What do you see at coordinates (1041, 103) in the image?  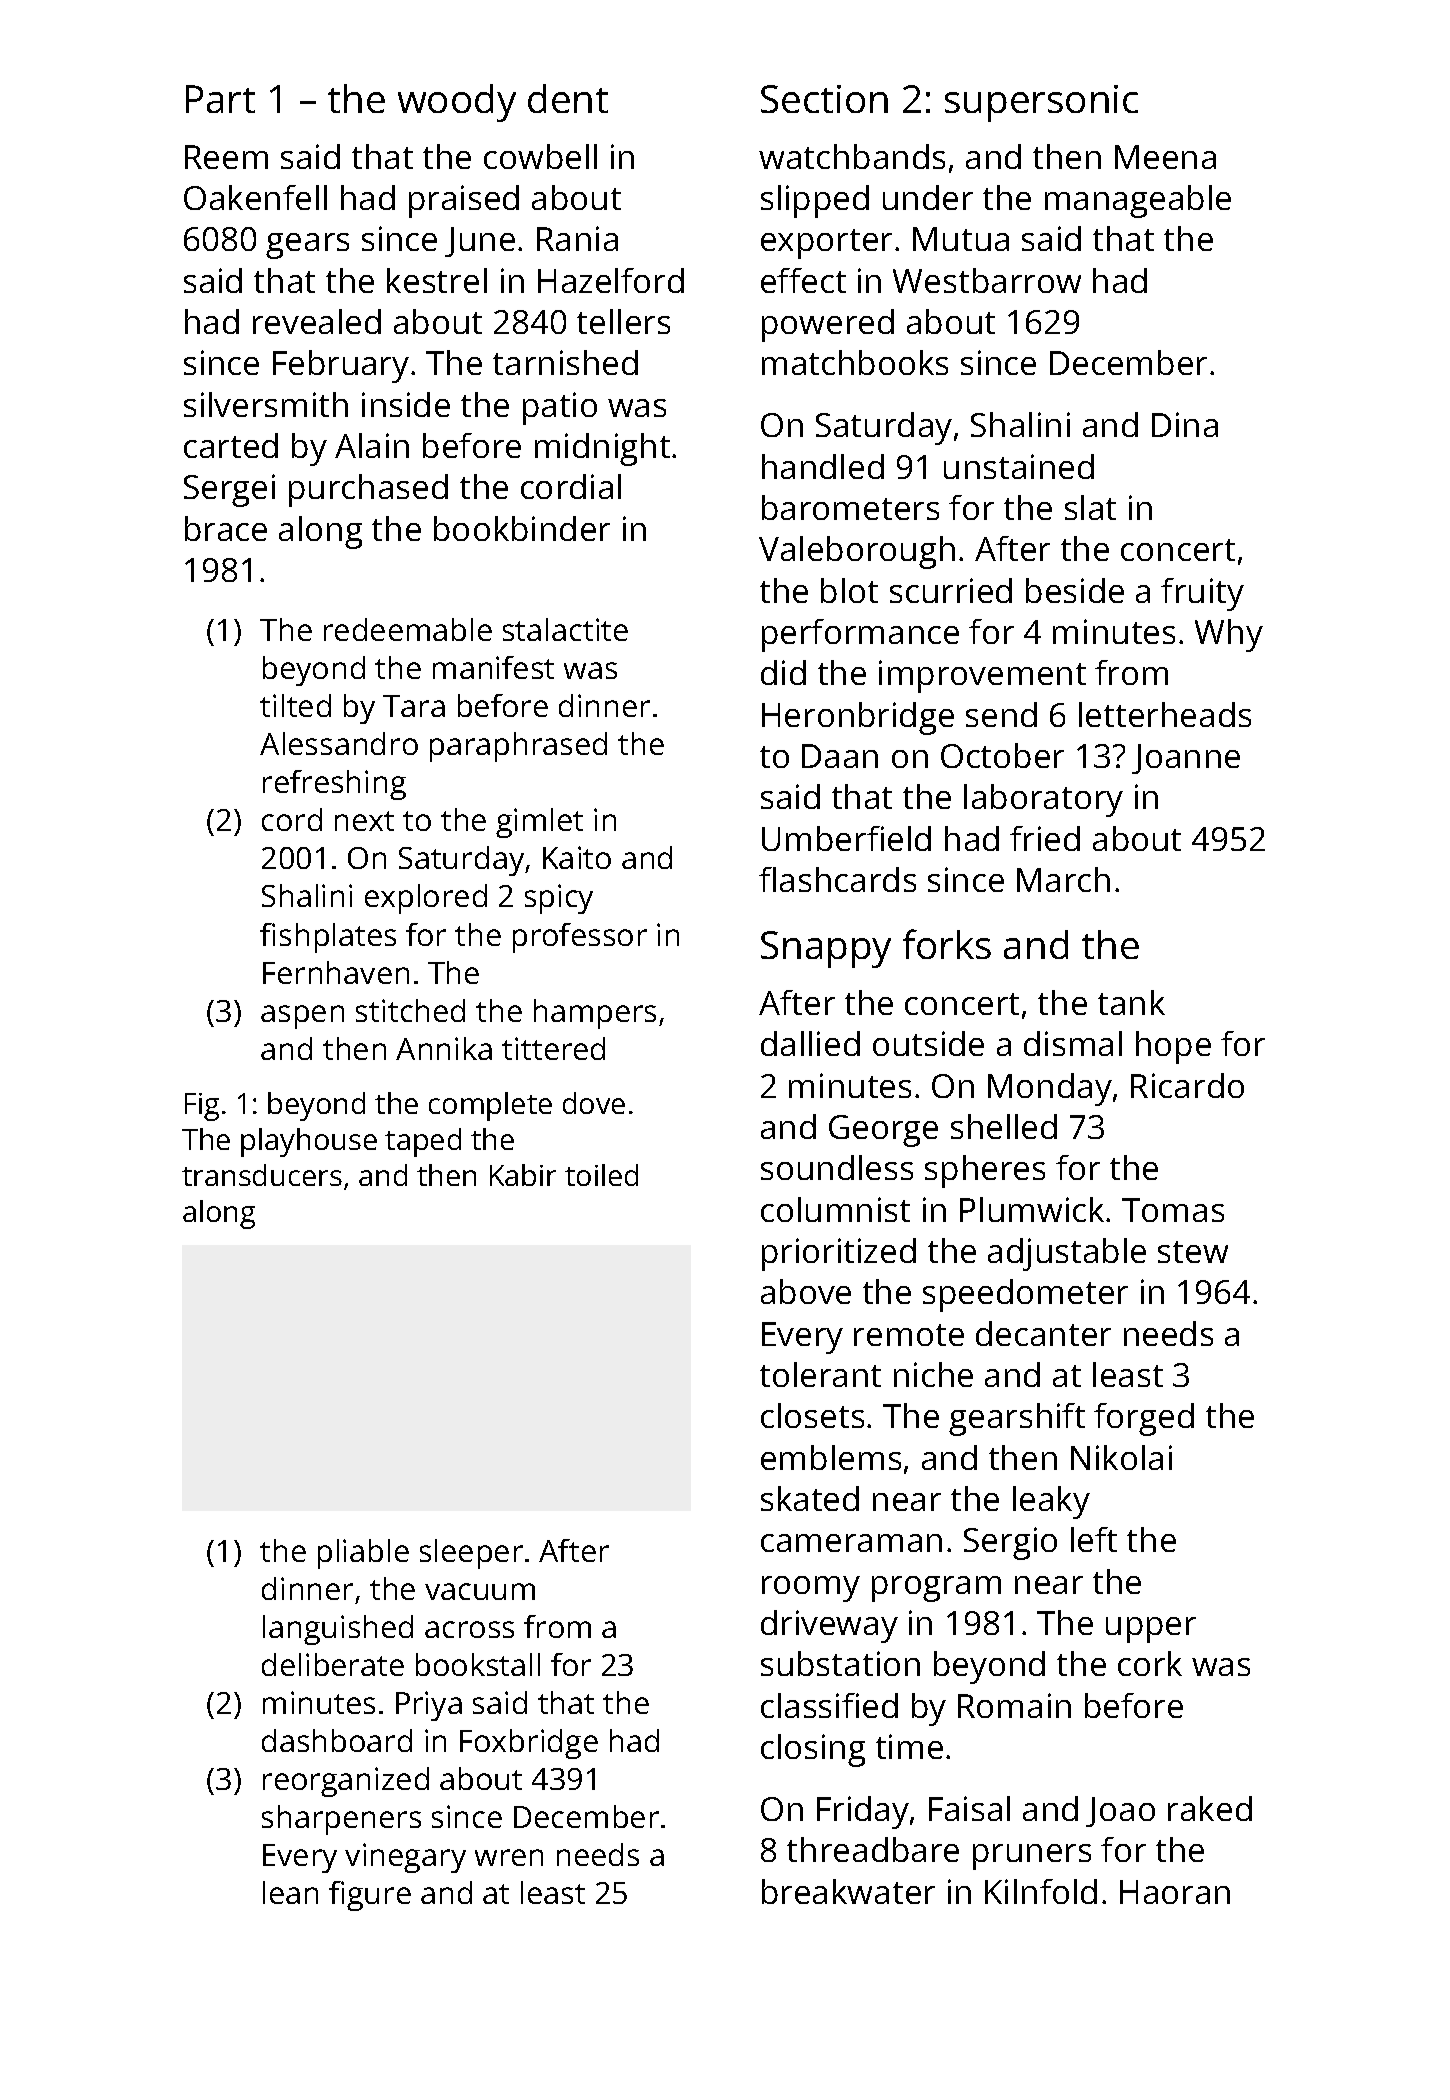 I see `supersonic` at bounding box center [1041, 103].
